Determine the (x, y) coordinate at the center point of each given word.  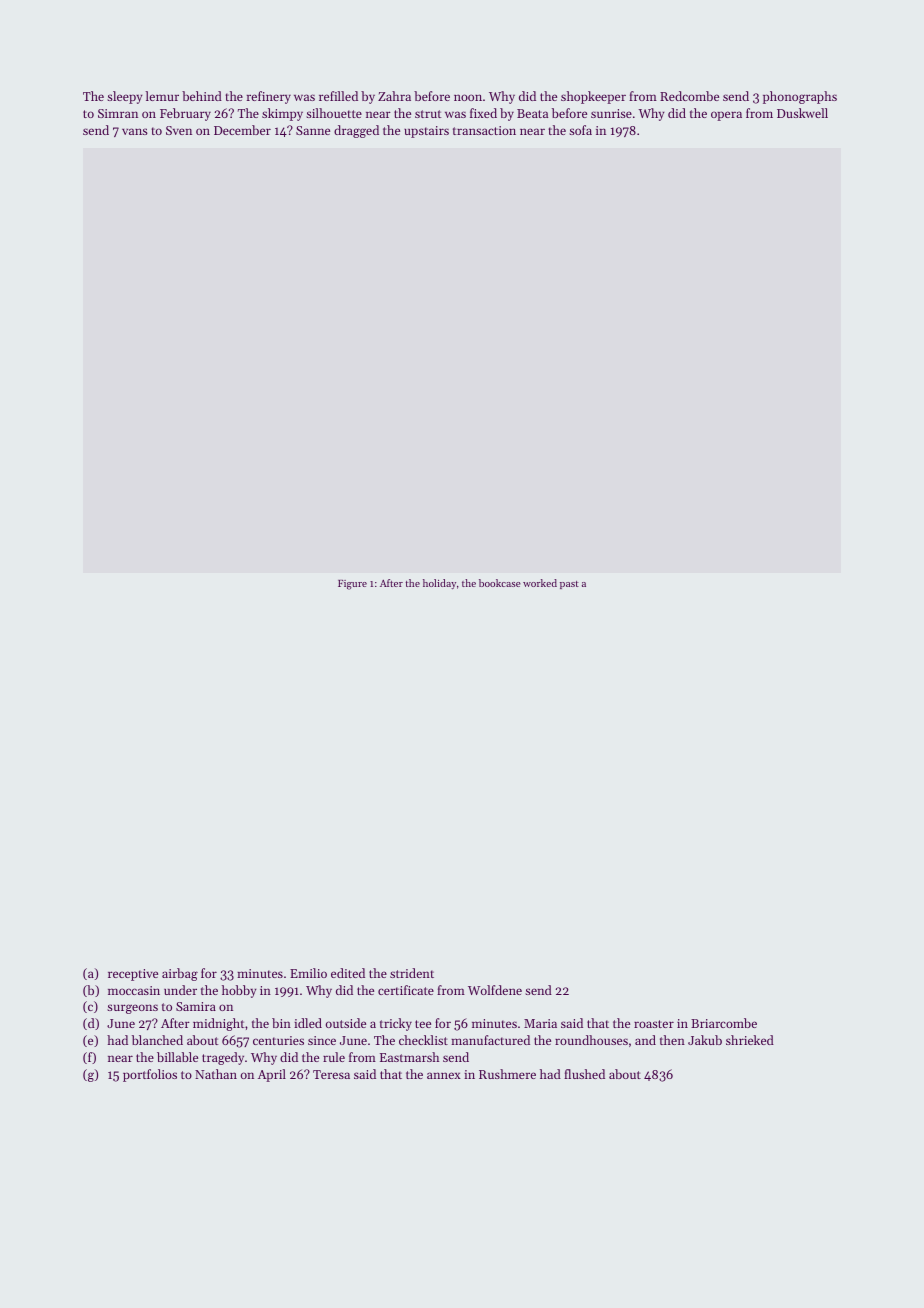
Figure (352, 585)
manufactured (490, 1040)
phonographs (800, 97)
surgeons (132, 1009)
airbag (180, 974)
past (569, 585)
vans (135, 131)
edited (348, 973)
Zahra (394, 96)
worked (540, 583)
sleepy (125, 97)
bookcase (500, 583)
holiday (439, 584)
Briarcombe (724, 1023)
